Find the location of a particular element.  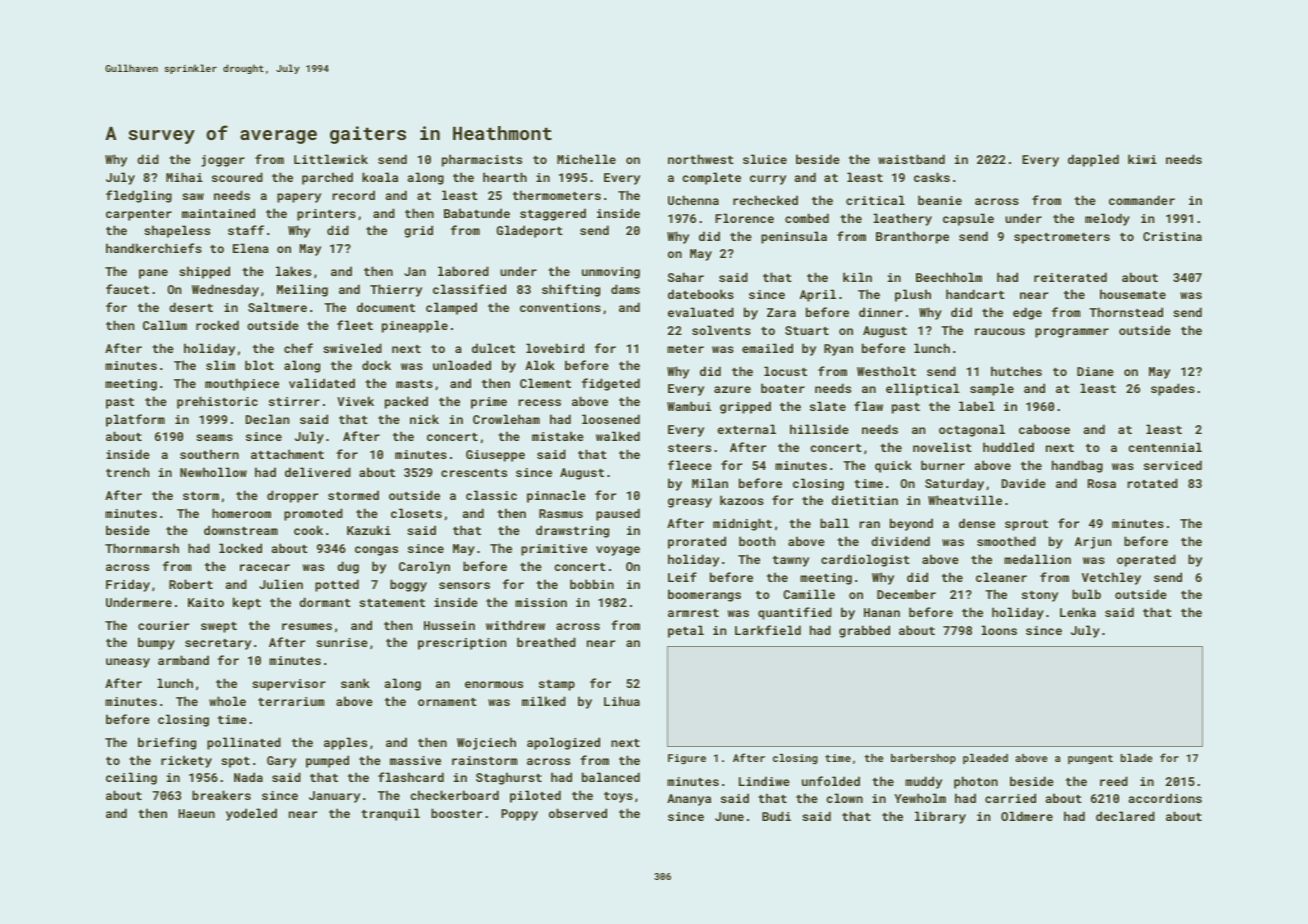

papery is located at coordinates (299, 198).
